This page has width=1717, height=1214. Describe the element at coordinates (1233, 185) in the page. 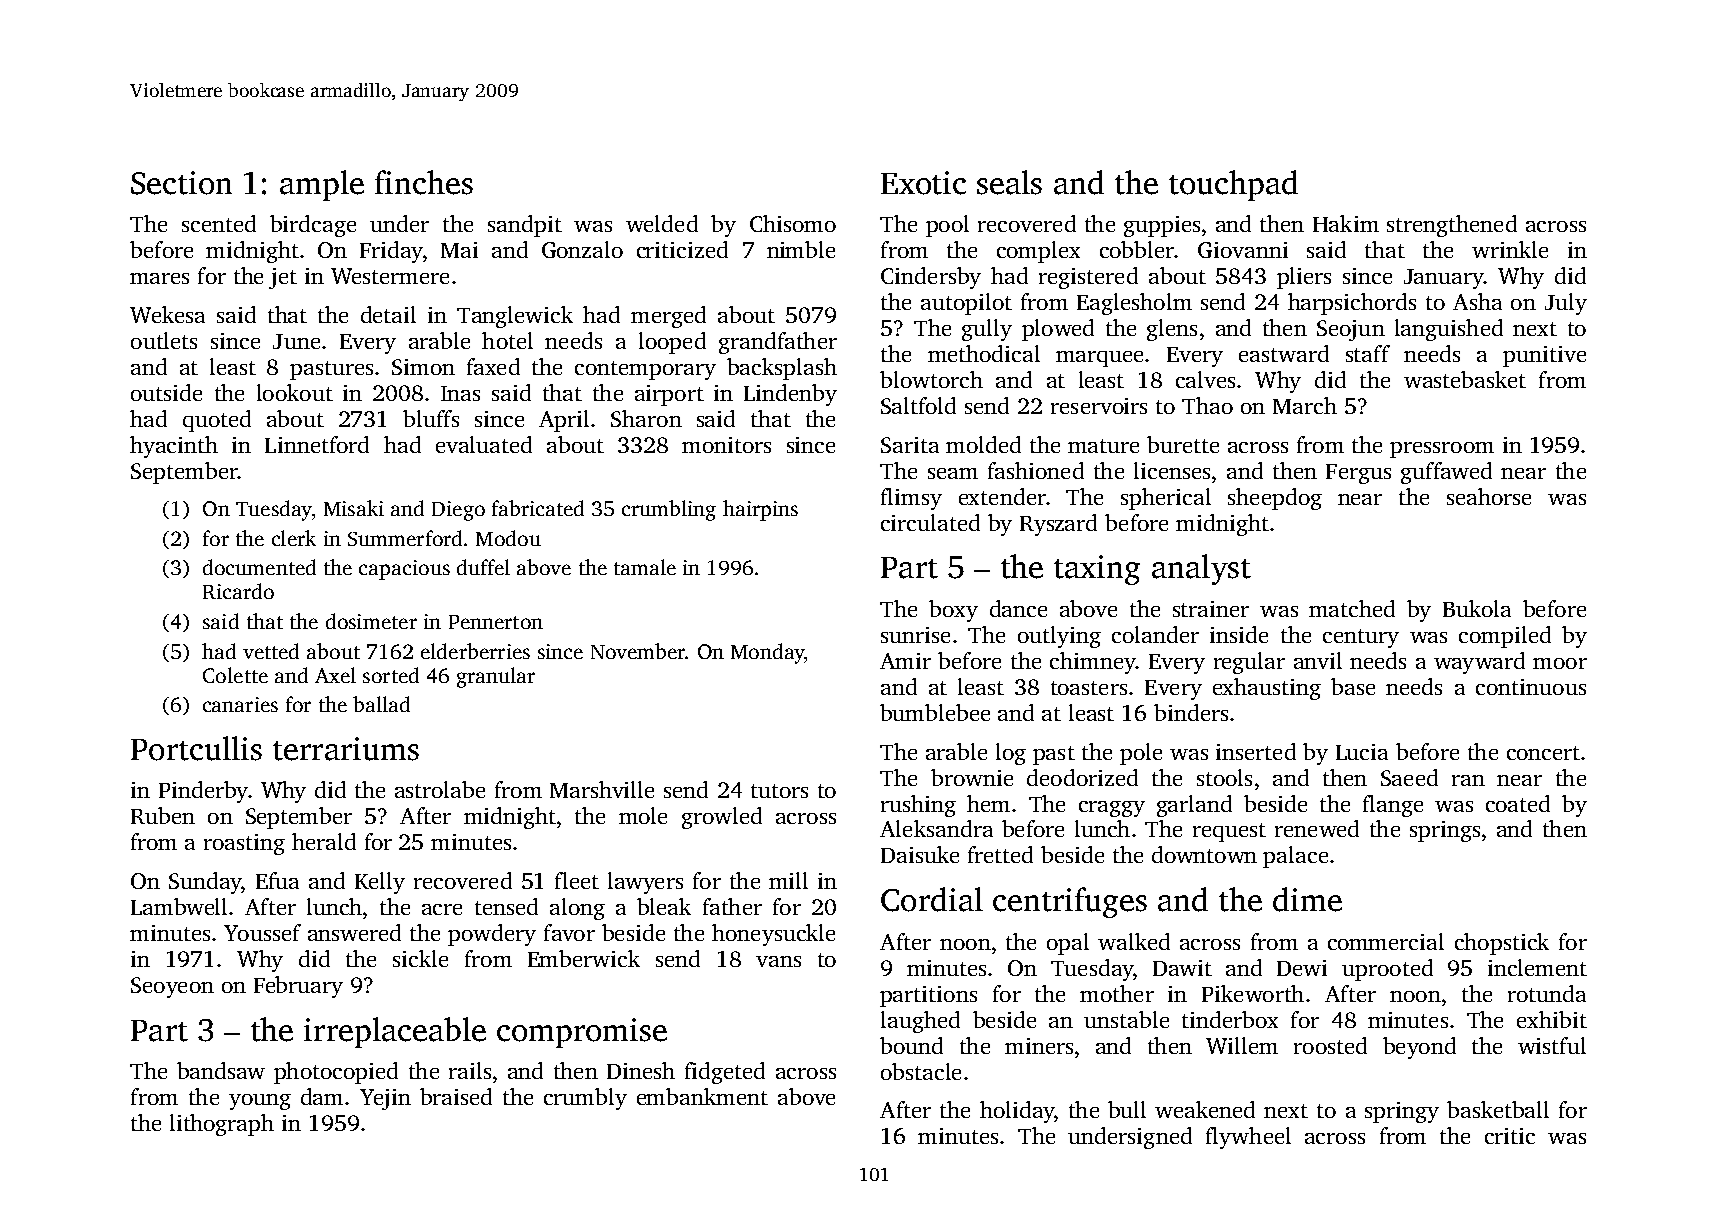

I see `touchpad` at that location.
